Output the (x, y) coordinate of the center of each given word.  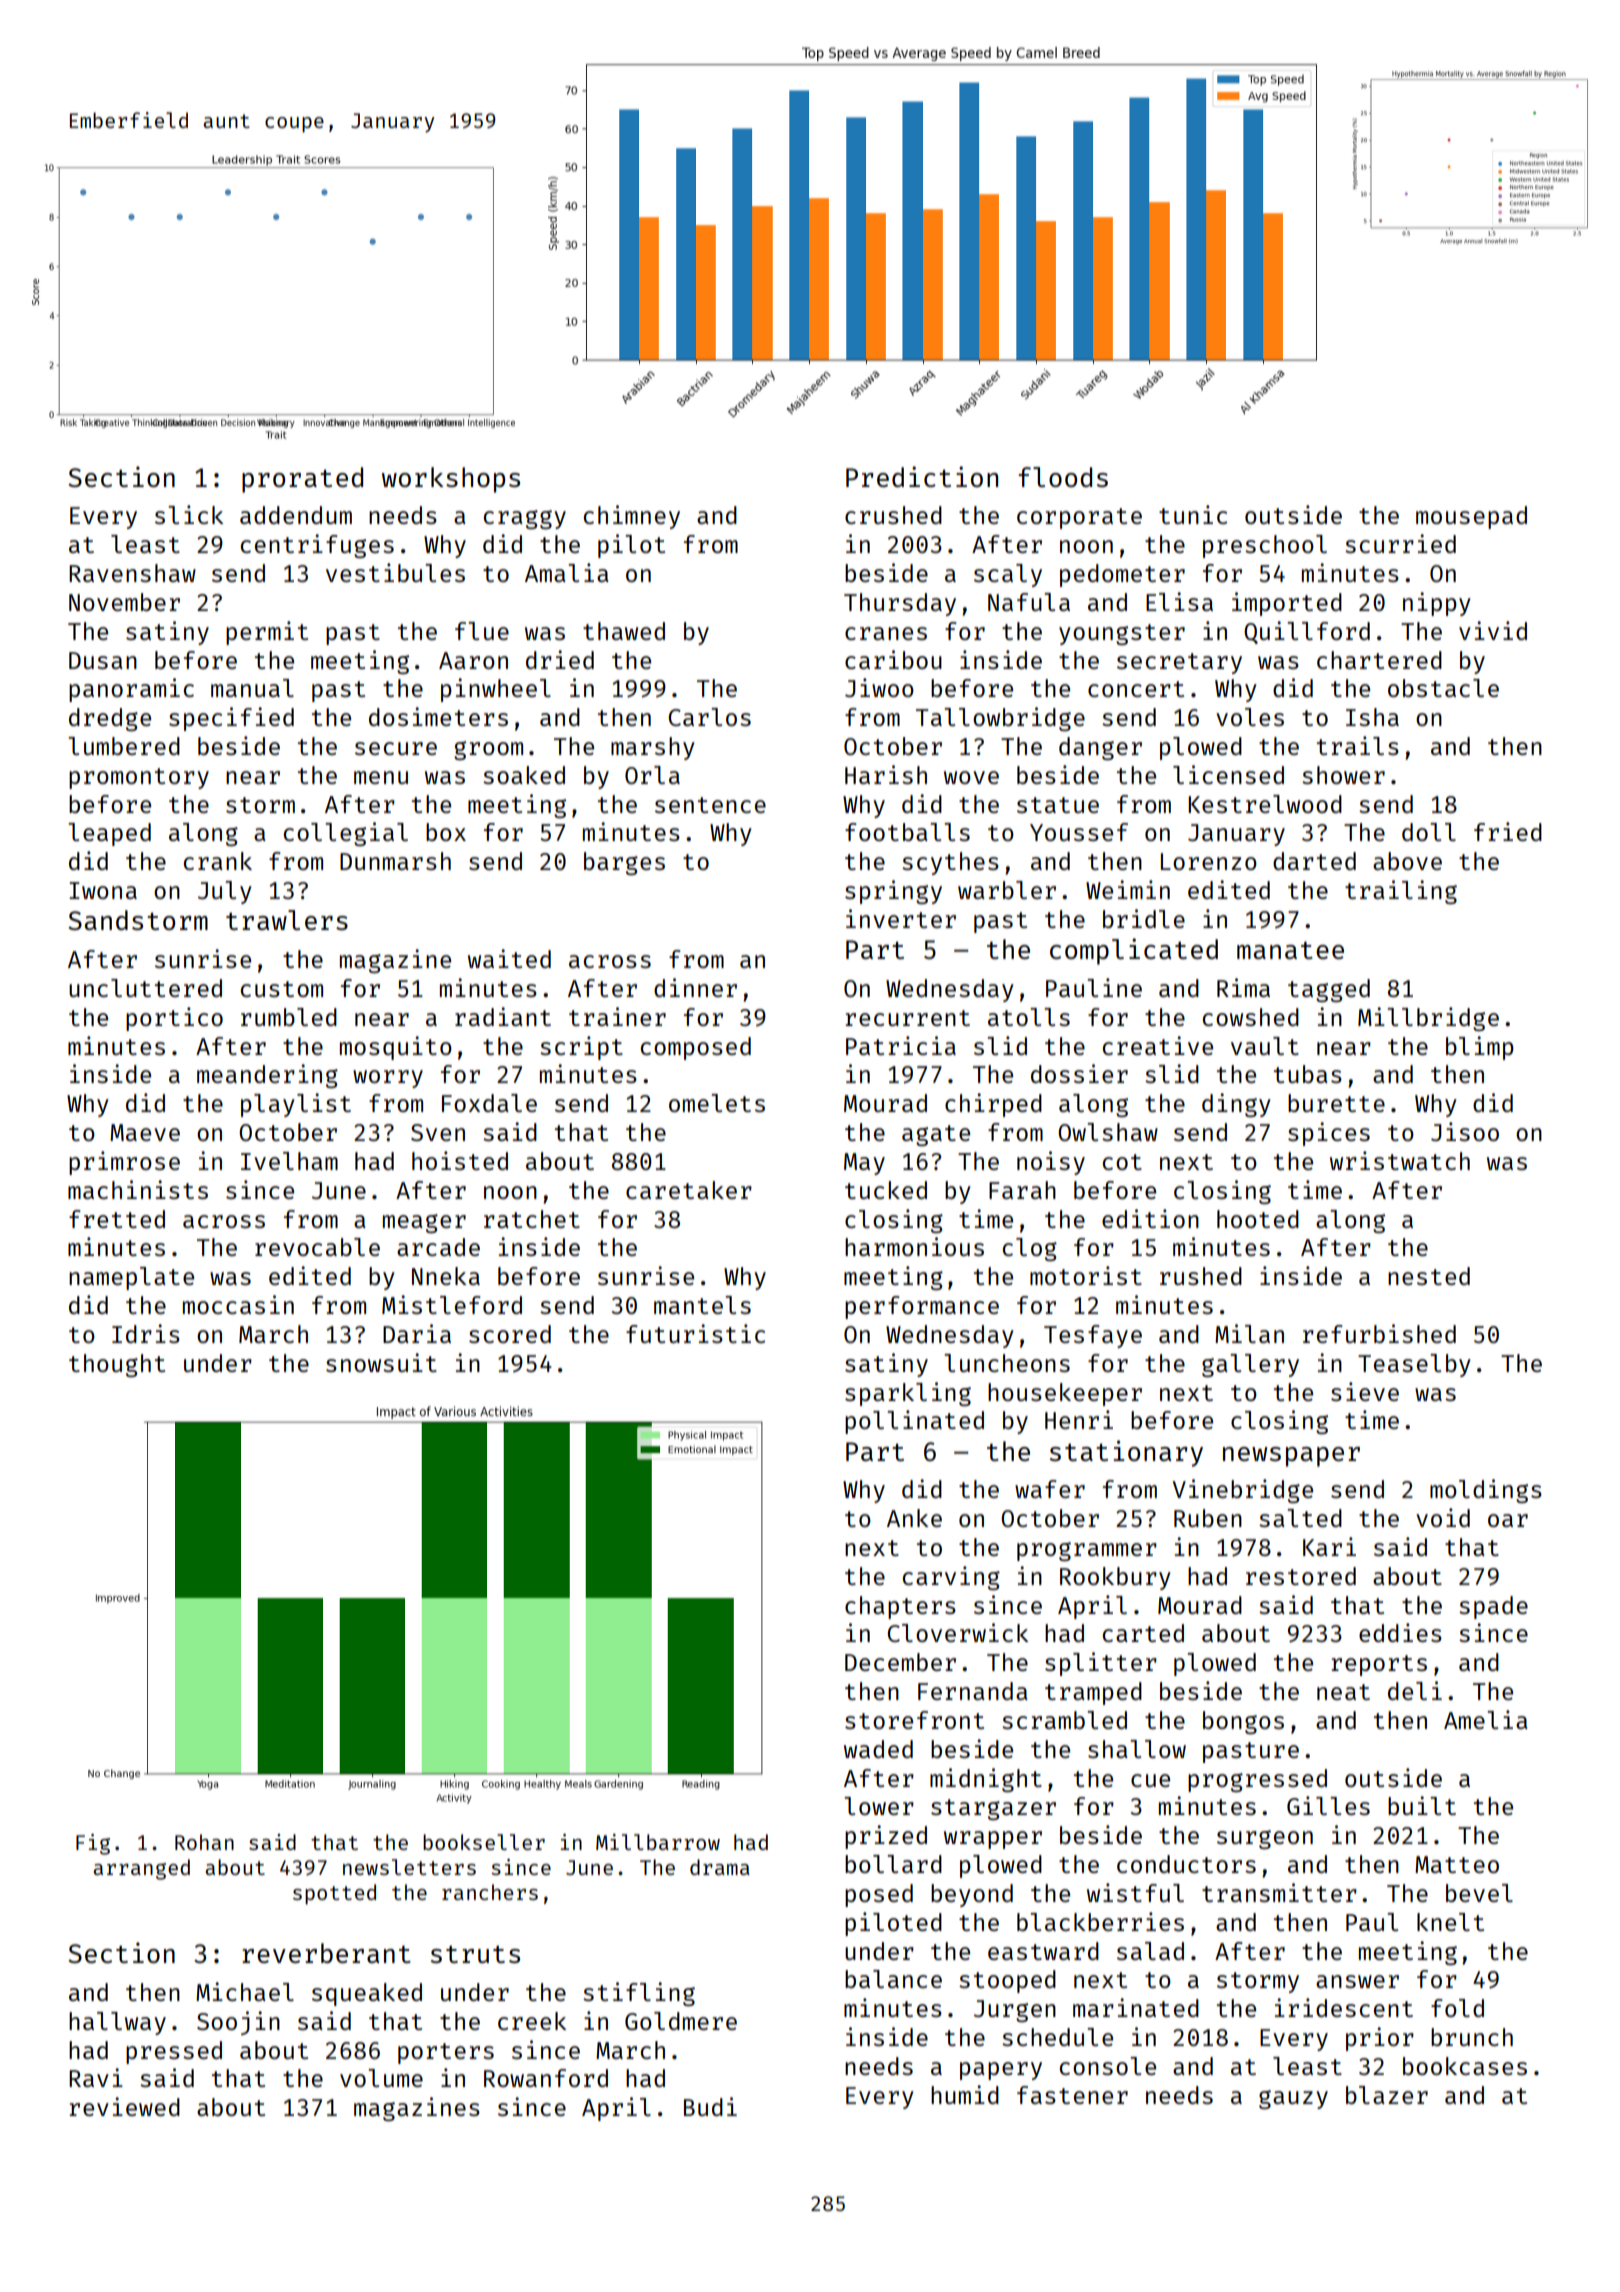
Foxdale (489, 1103)
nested (1429, 1276)
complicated (1134, 951)
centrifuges (317, 546)
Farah (1022, 1190)
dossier (1079, 1073)
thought (117, 1365)
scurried (1400, 543)
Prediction (922, 476)
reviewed (124, 2106)
